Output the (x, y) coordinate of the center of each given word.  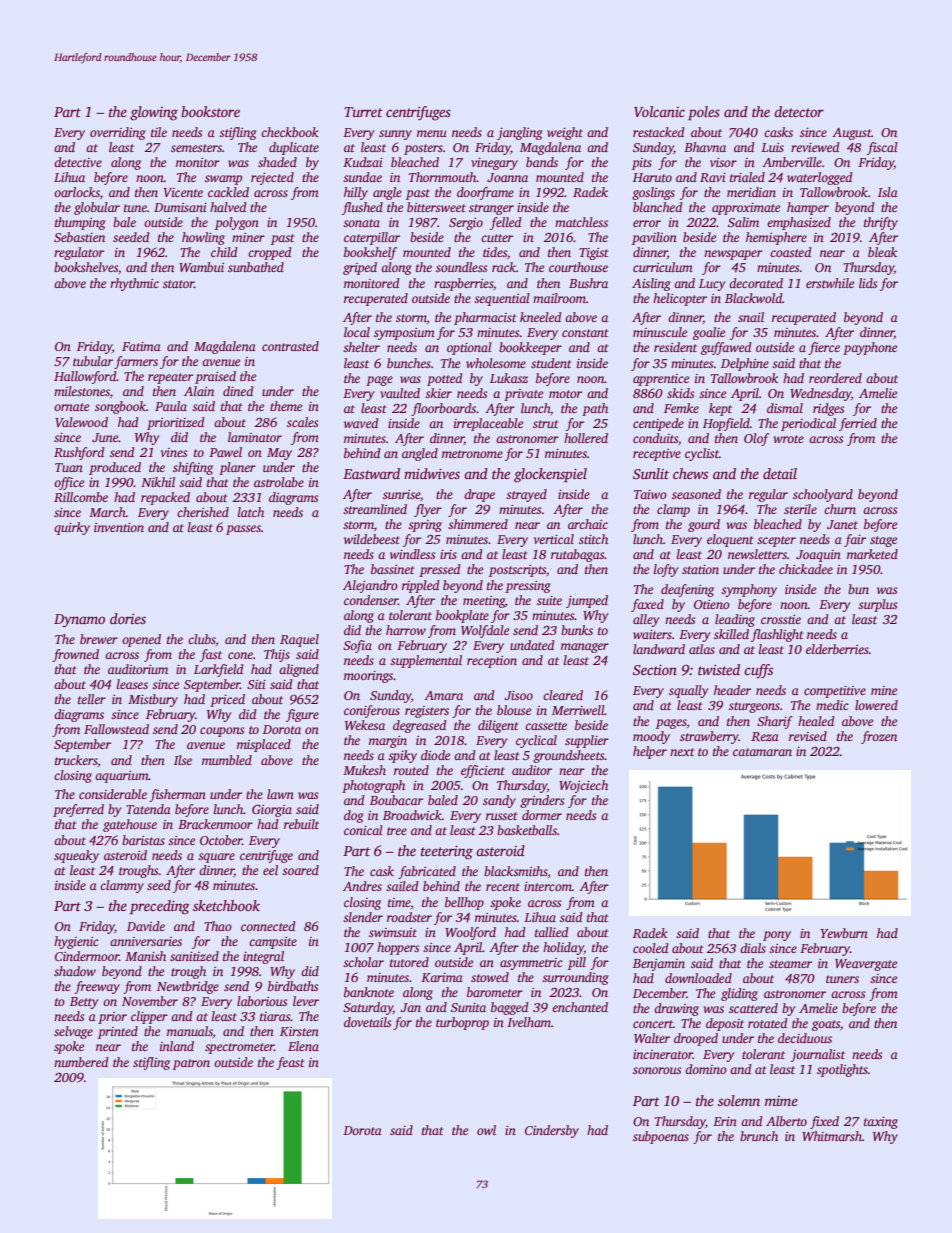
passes (243, 530)
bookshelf (370, 253)
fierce (824, 348)
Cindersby (552, 1131)
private (523, 395)
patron (191, 1064)
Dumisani (180, 207)
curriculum (663, 267)
